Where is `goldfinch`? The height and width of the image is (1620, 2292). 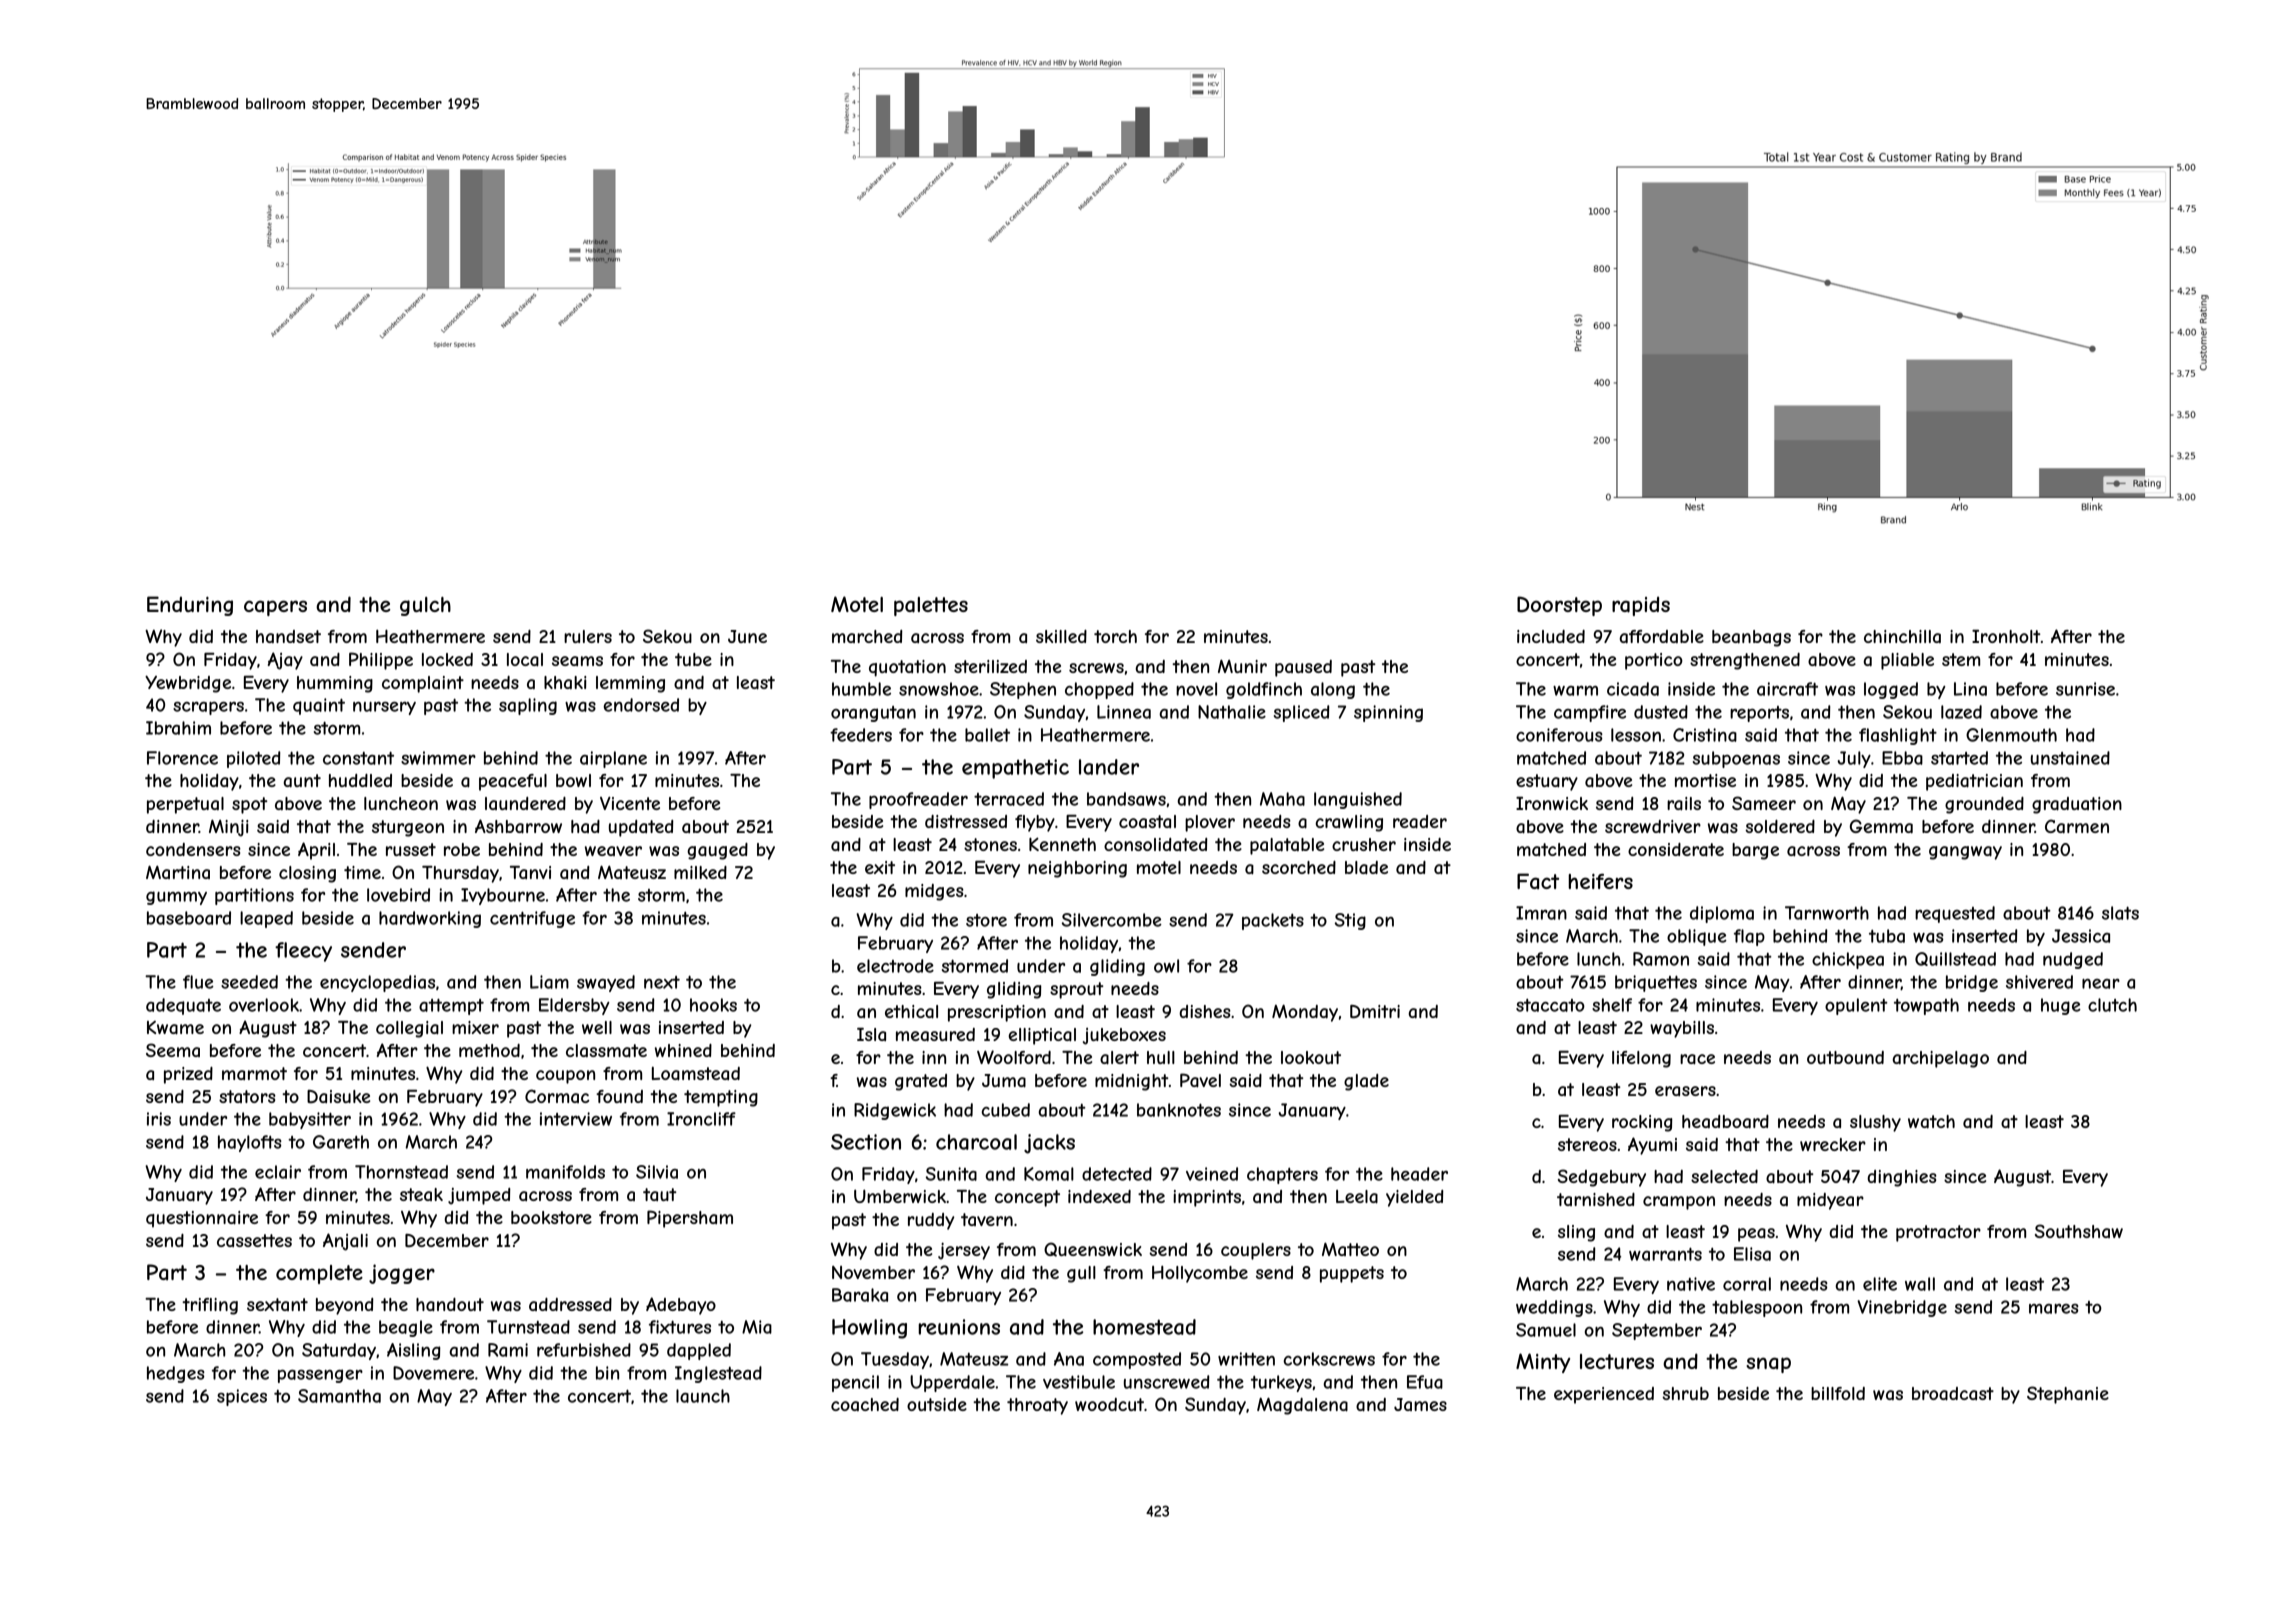
goldfinch is located at coordinates (1264, 690).
